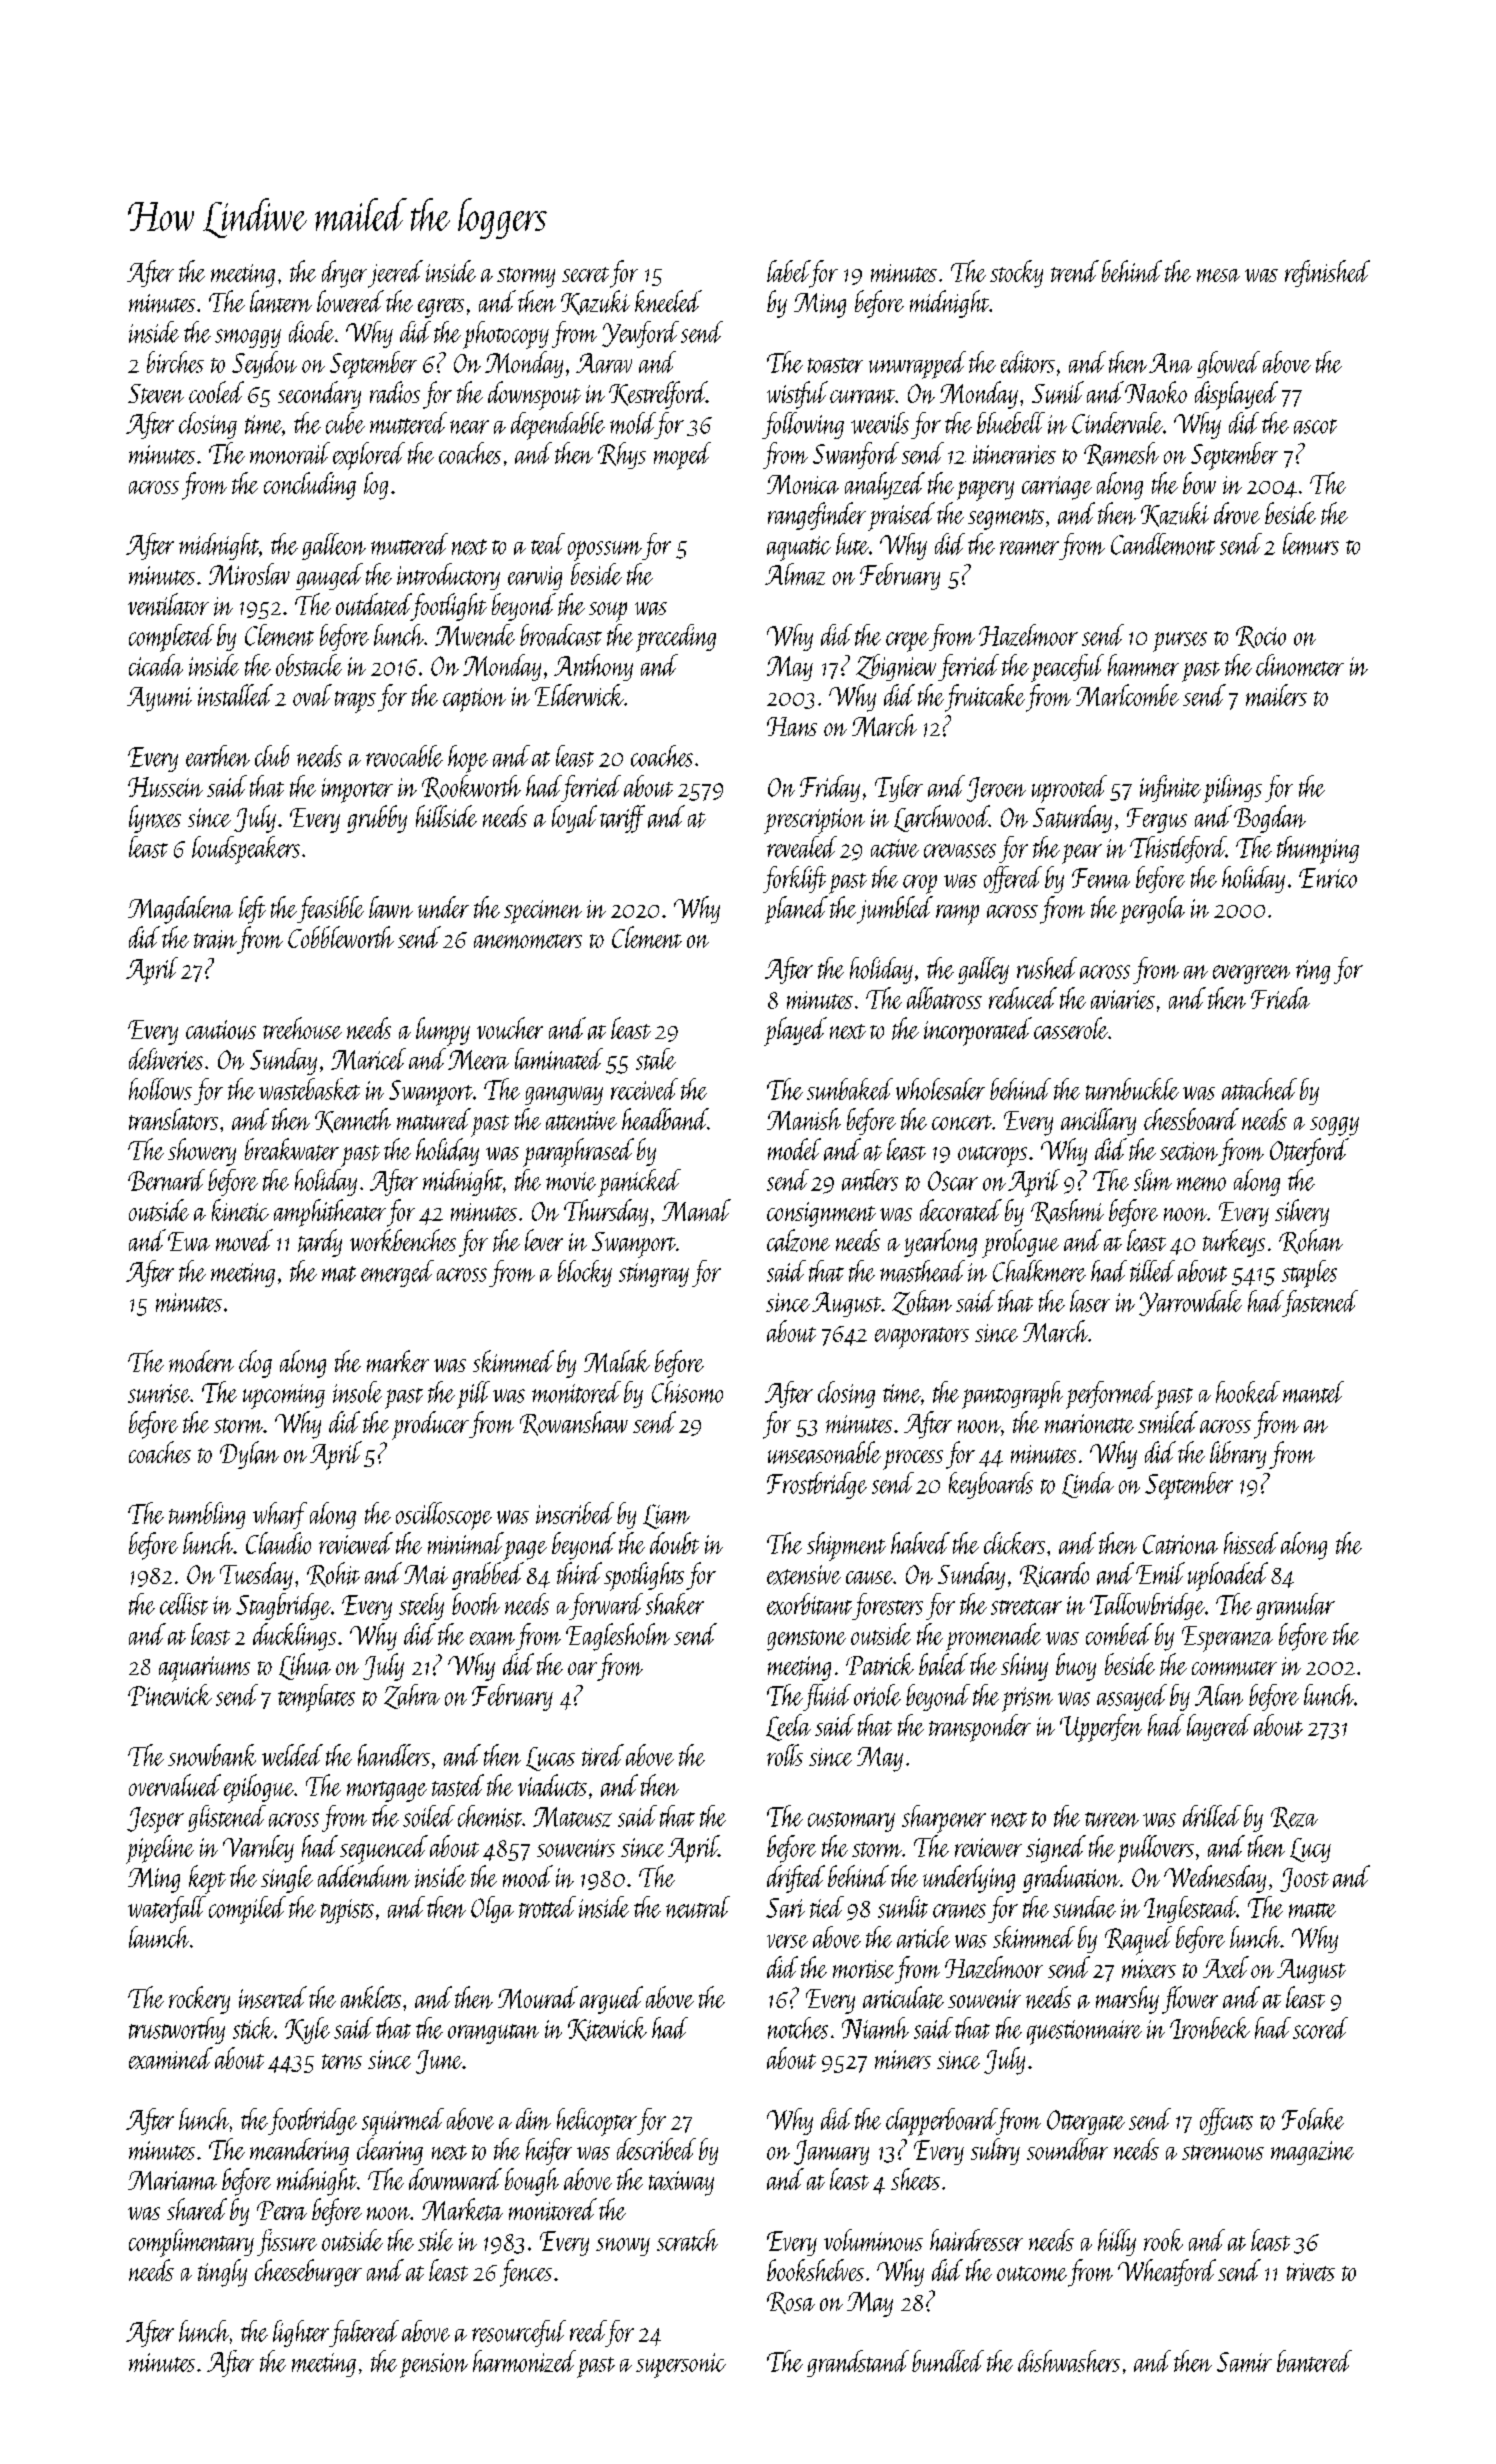 The width and height of the document is (1496, 2464). I want to click on magazine, so click(1312, 2153).
